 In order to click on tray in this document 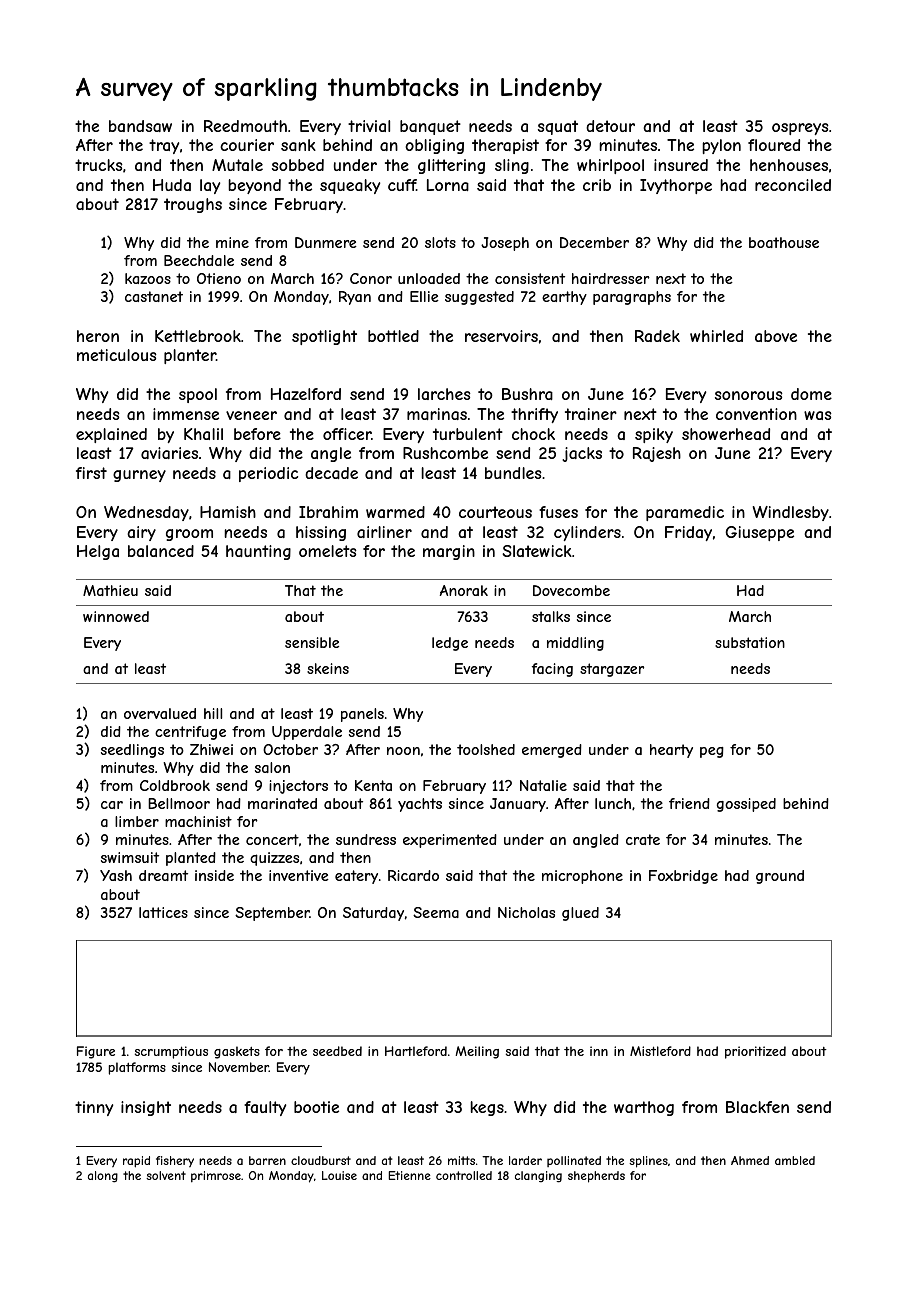, I will do `click(164, 146)`.
